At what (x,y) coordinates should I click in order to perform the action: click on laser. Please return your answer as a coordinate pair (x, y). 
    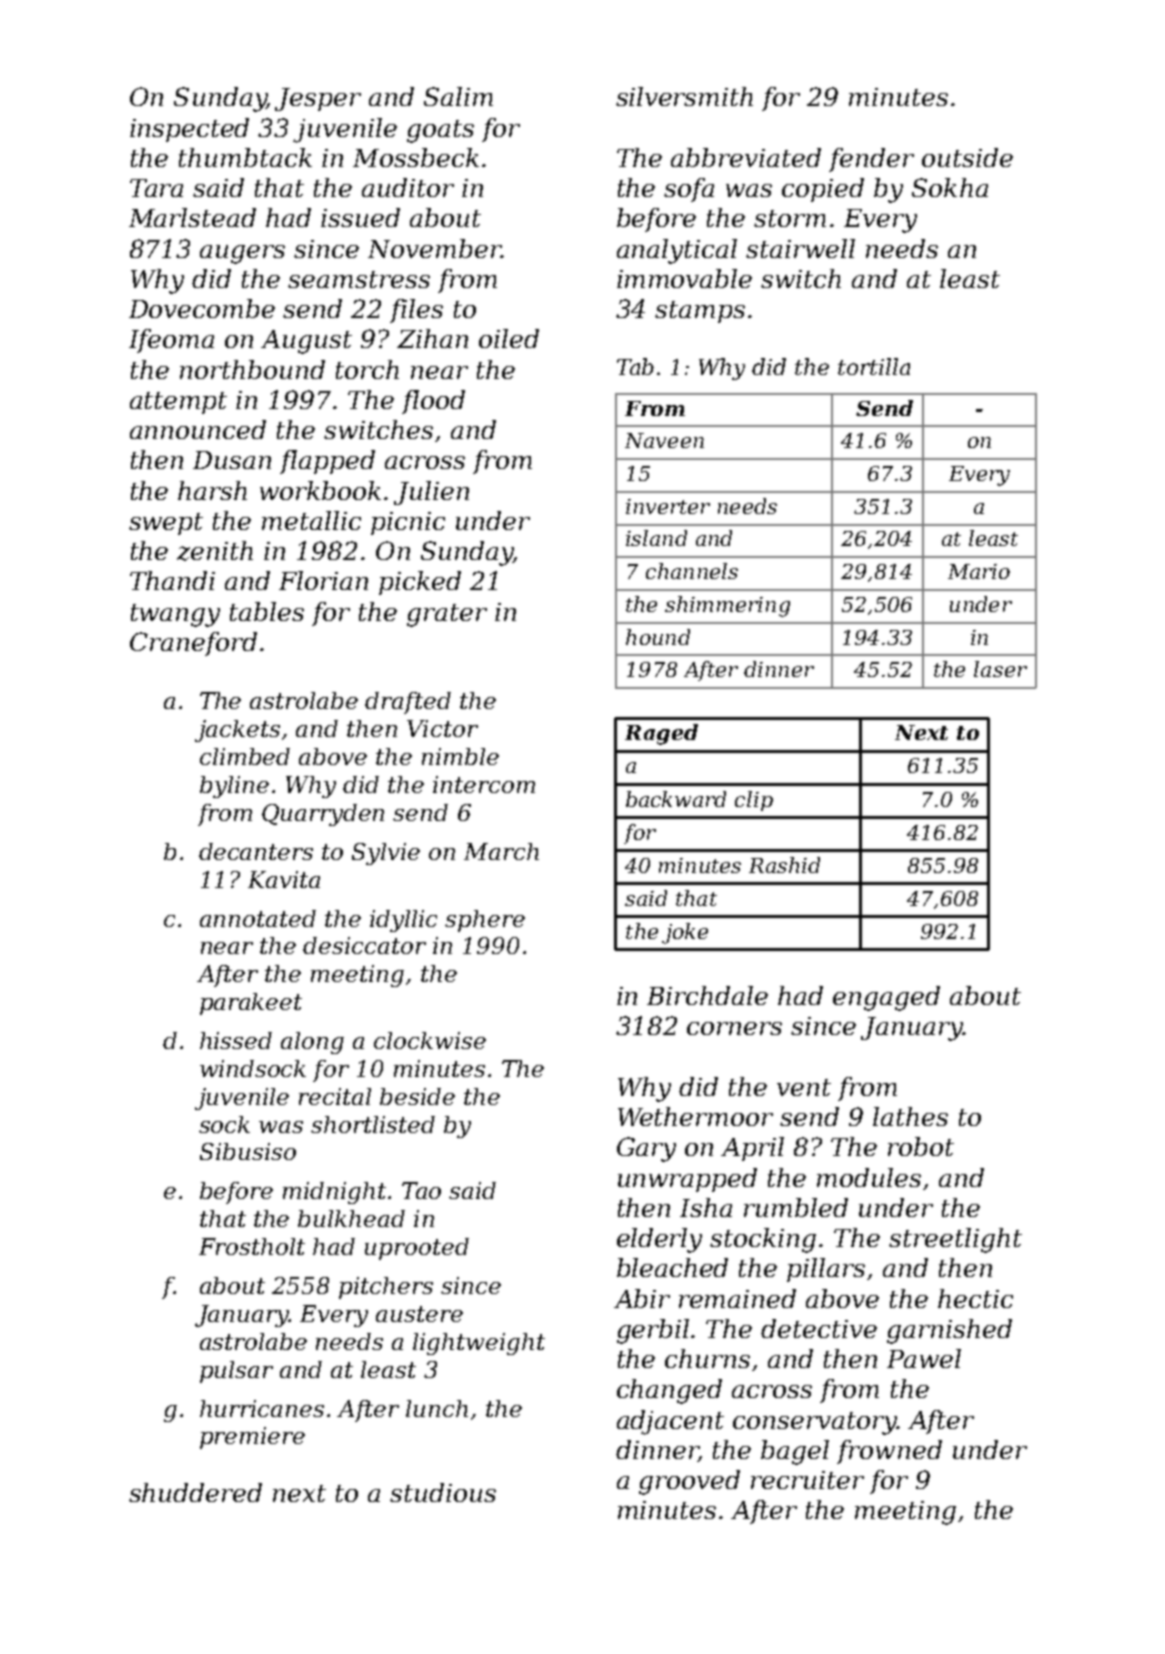
    Looking at the image, I should click on (1000, 669).
